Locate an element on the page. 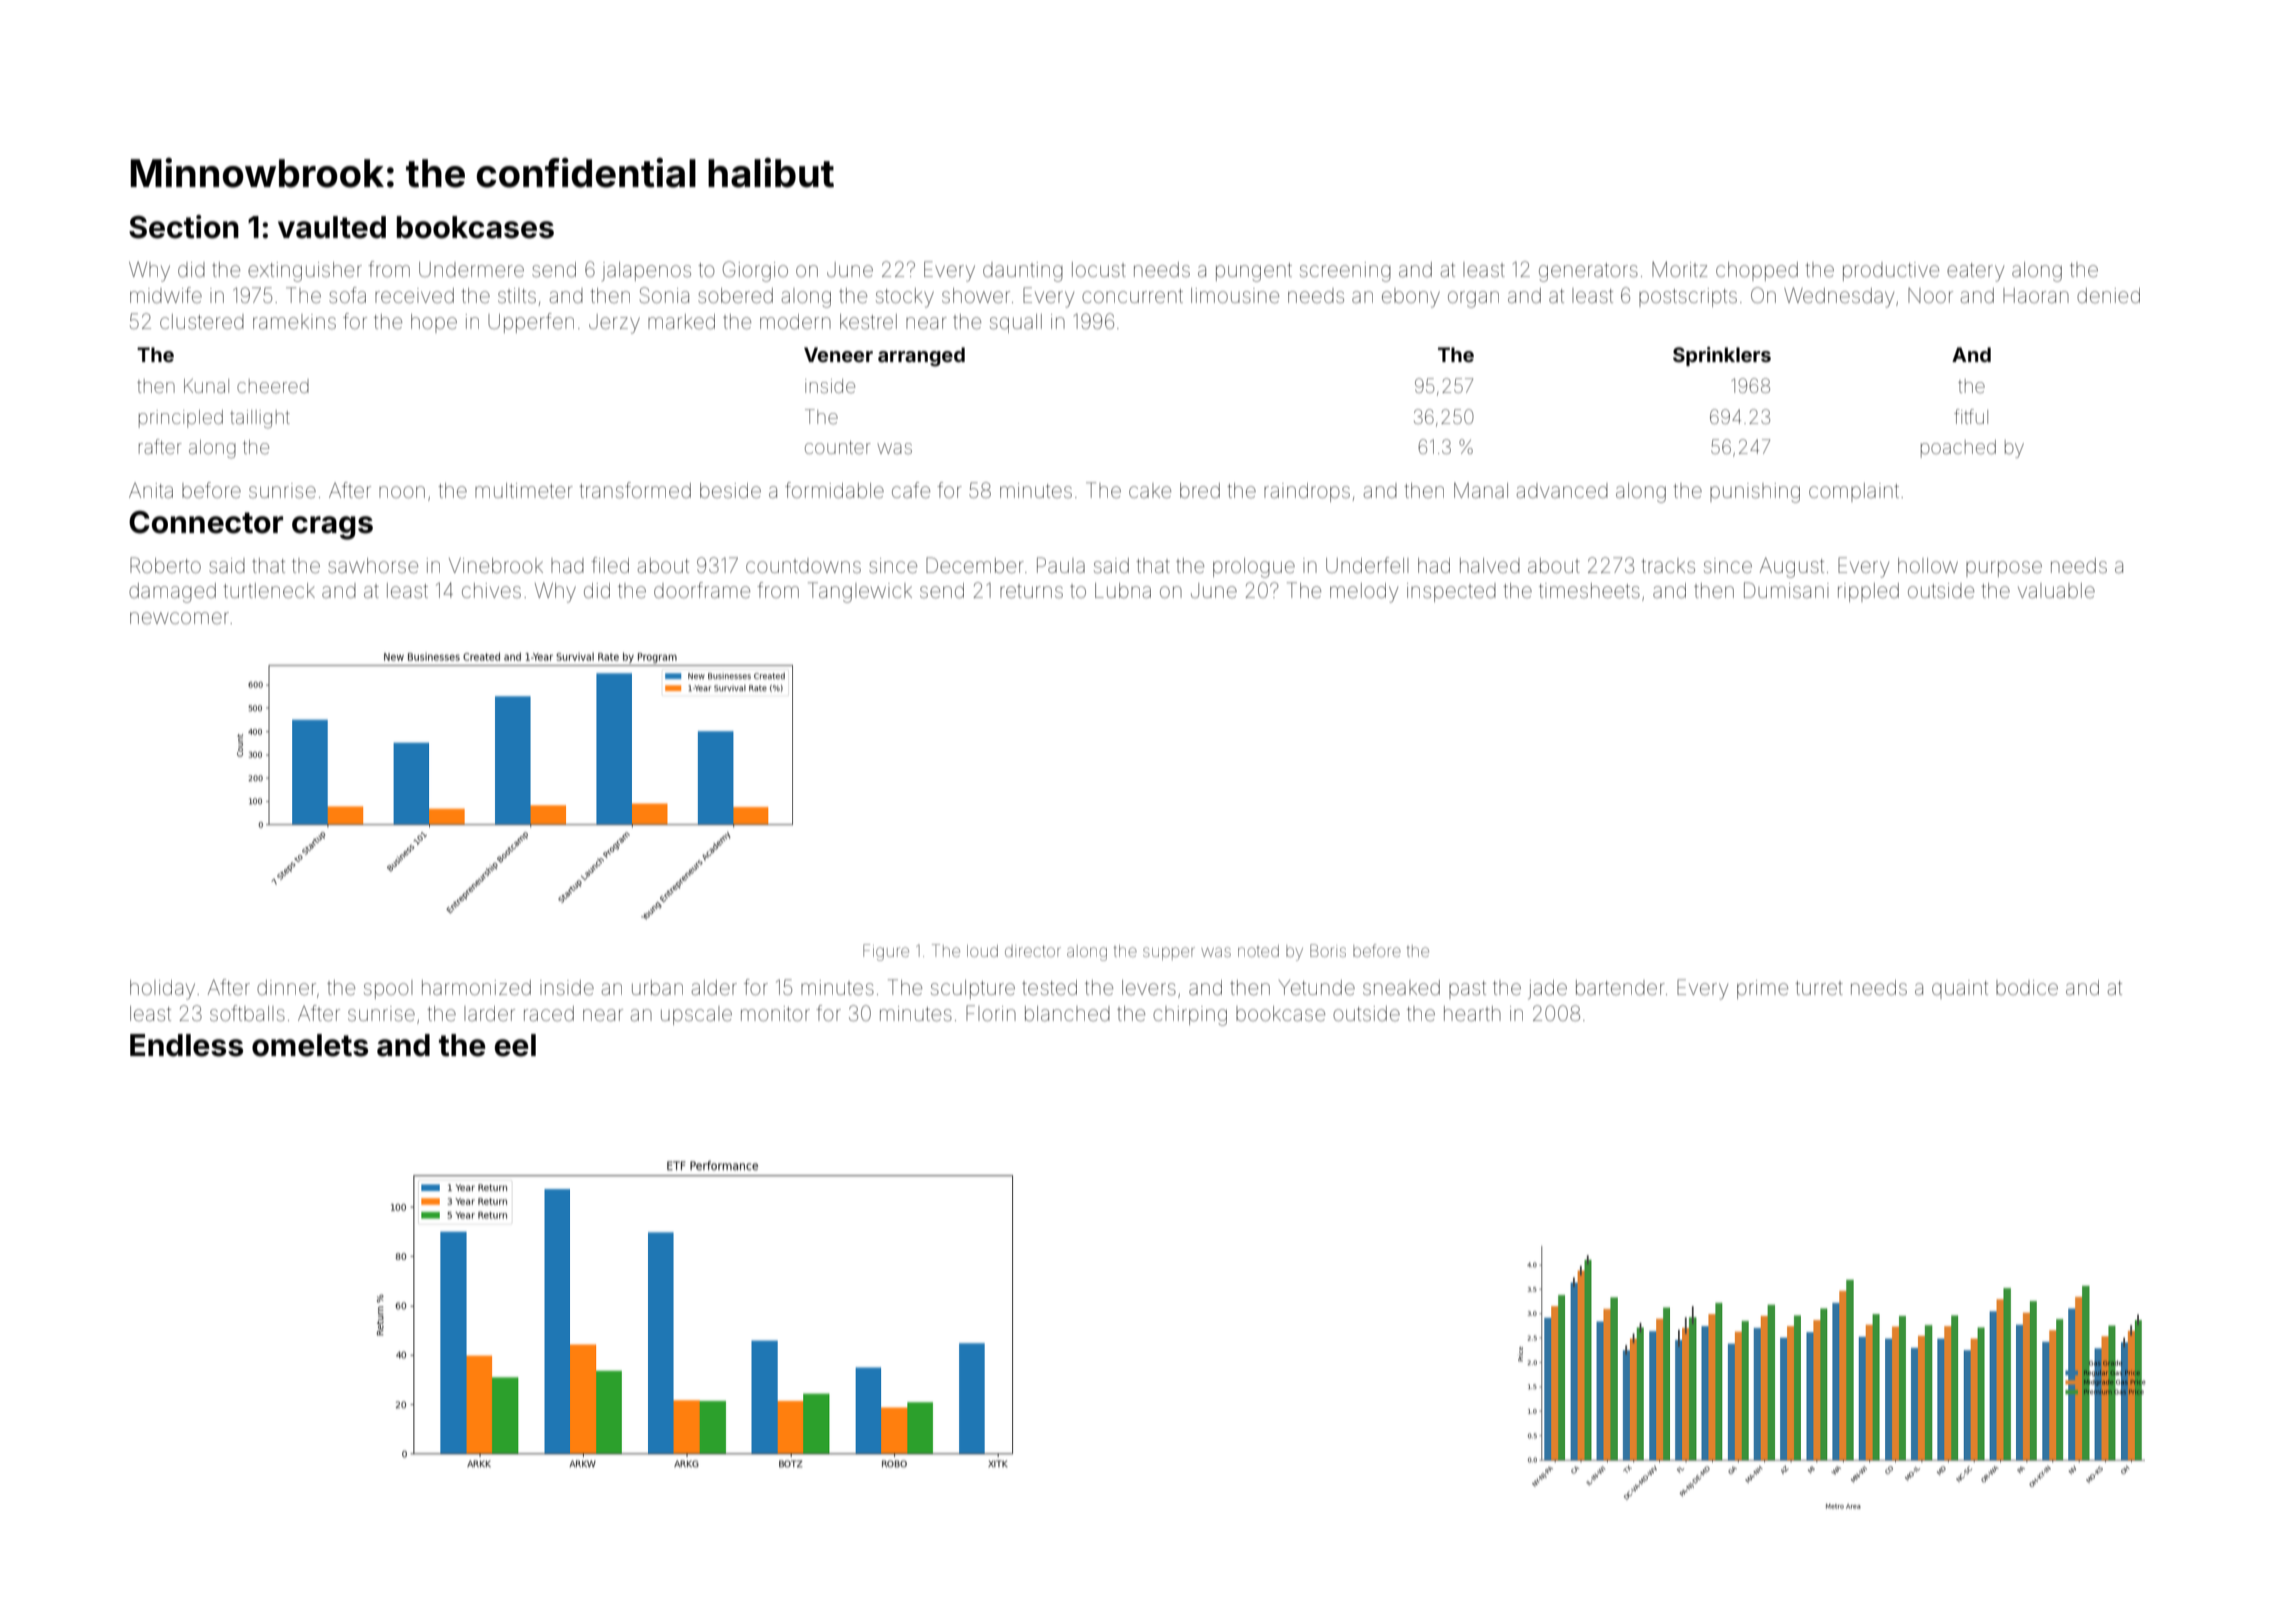  newcomer is located at coordinates (179, 618).
